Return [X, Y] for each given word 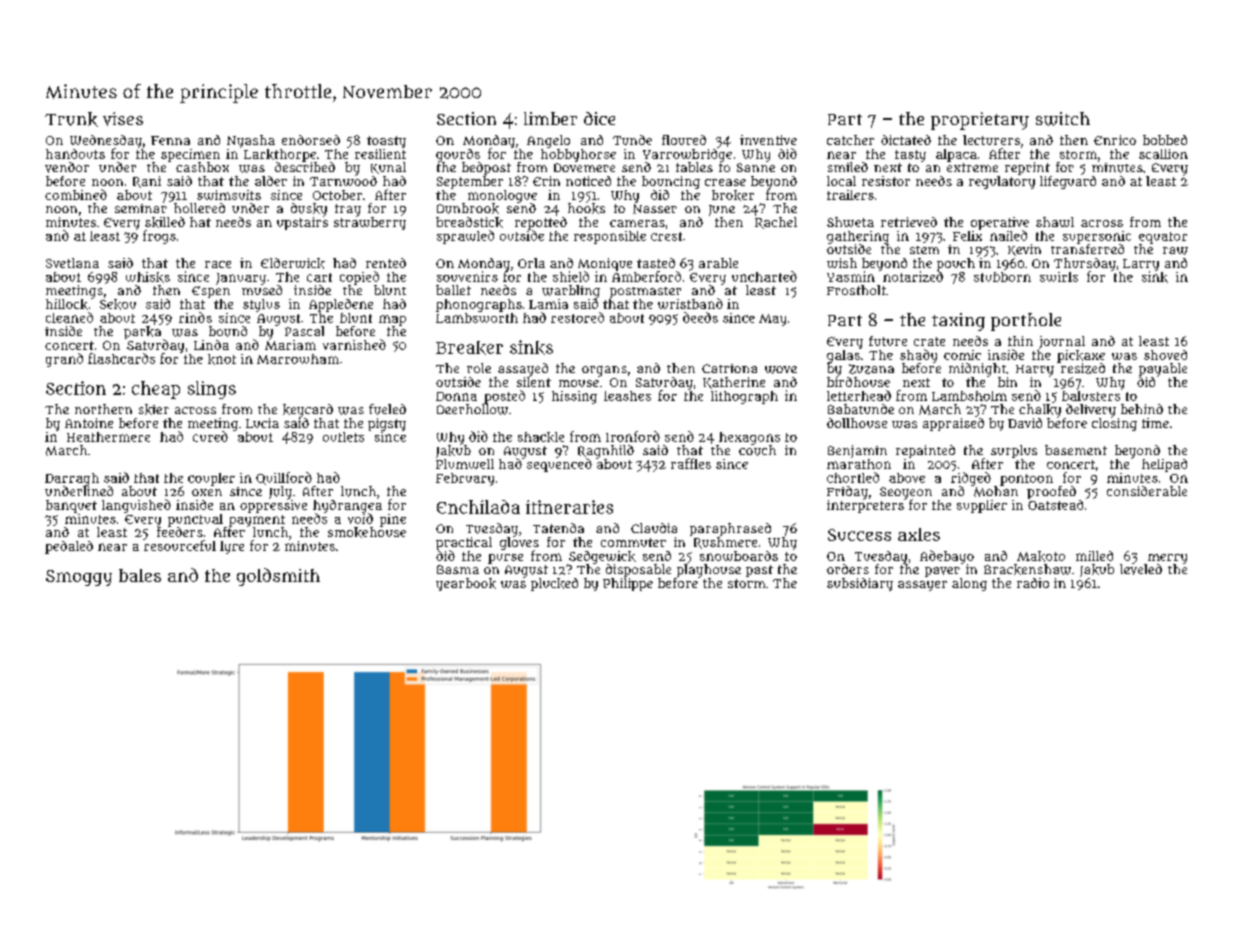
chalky [1040, 411]
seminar [141, 208]
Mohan [996, 491]
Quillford [284, 478]
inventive [768, 140]
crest [666, 236]
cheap [156, 390]
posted [504, 397]
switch [1063, 119]
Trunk [71, 119]
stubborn [1002, 277]
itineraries [569, 507]
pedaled [69, 547]
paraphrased [730, 529]
